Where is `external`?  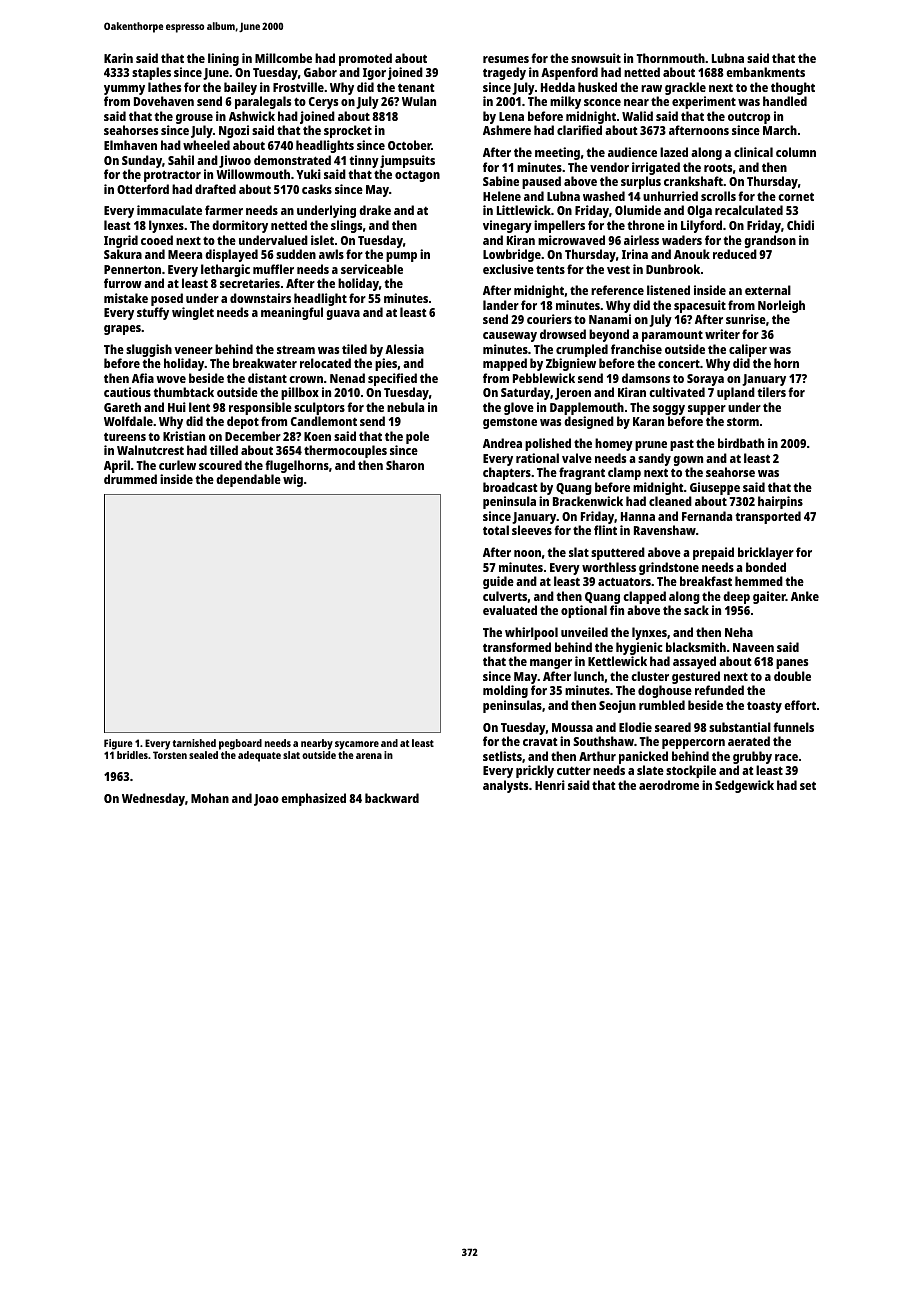
external is located at coordinates (768, 290).
